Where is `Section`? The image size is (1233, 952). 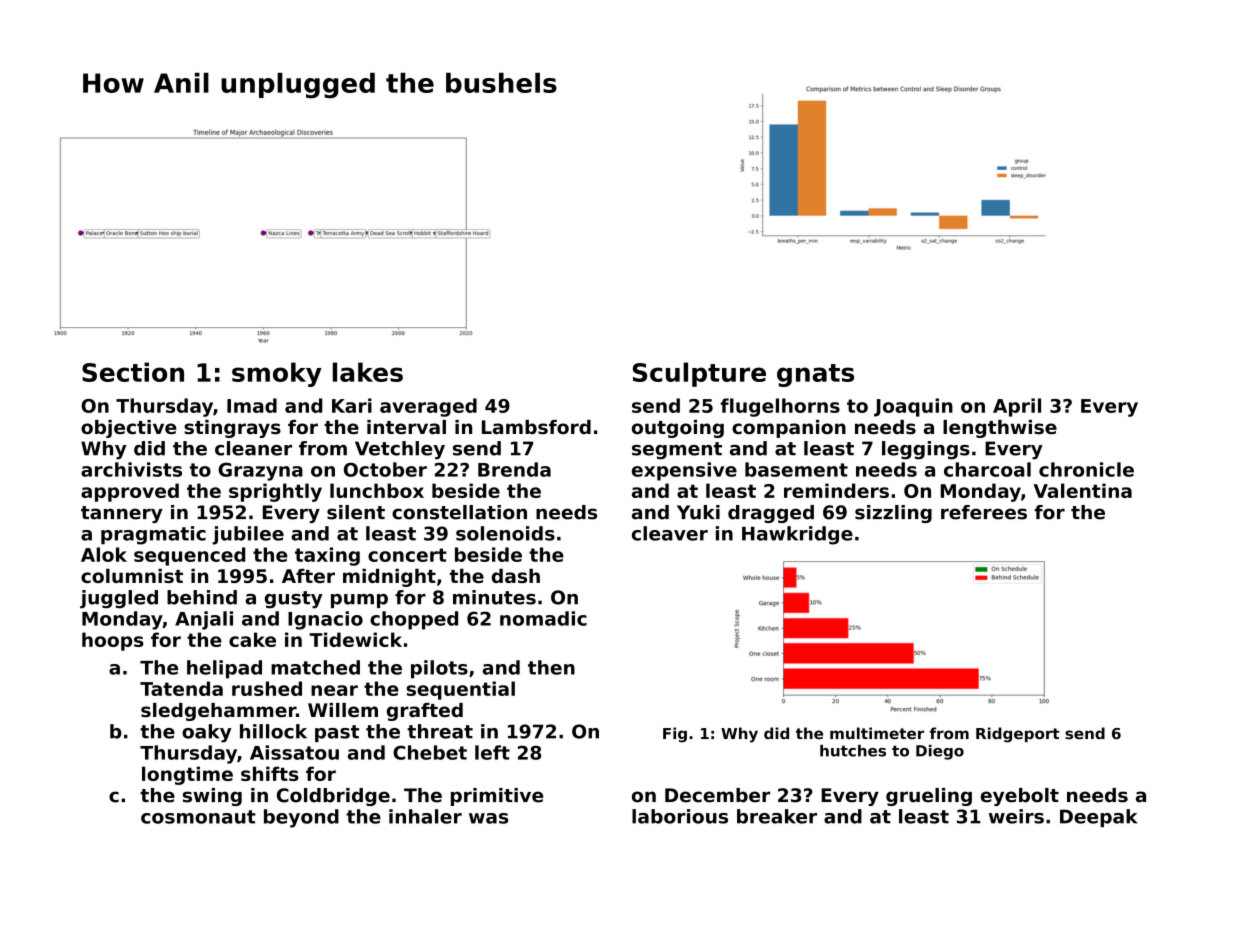
Section is located at coordinates (133, 372).
